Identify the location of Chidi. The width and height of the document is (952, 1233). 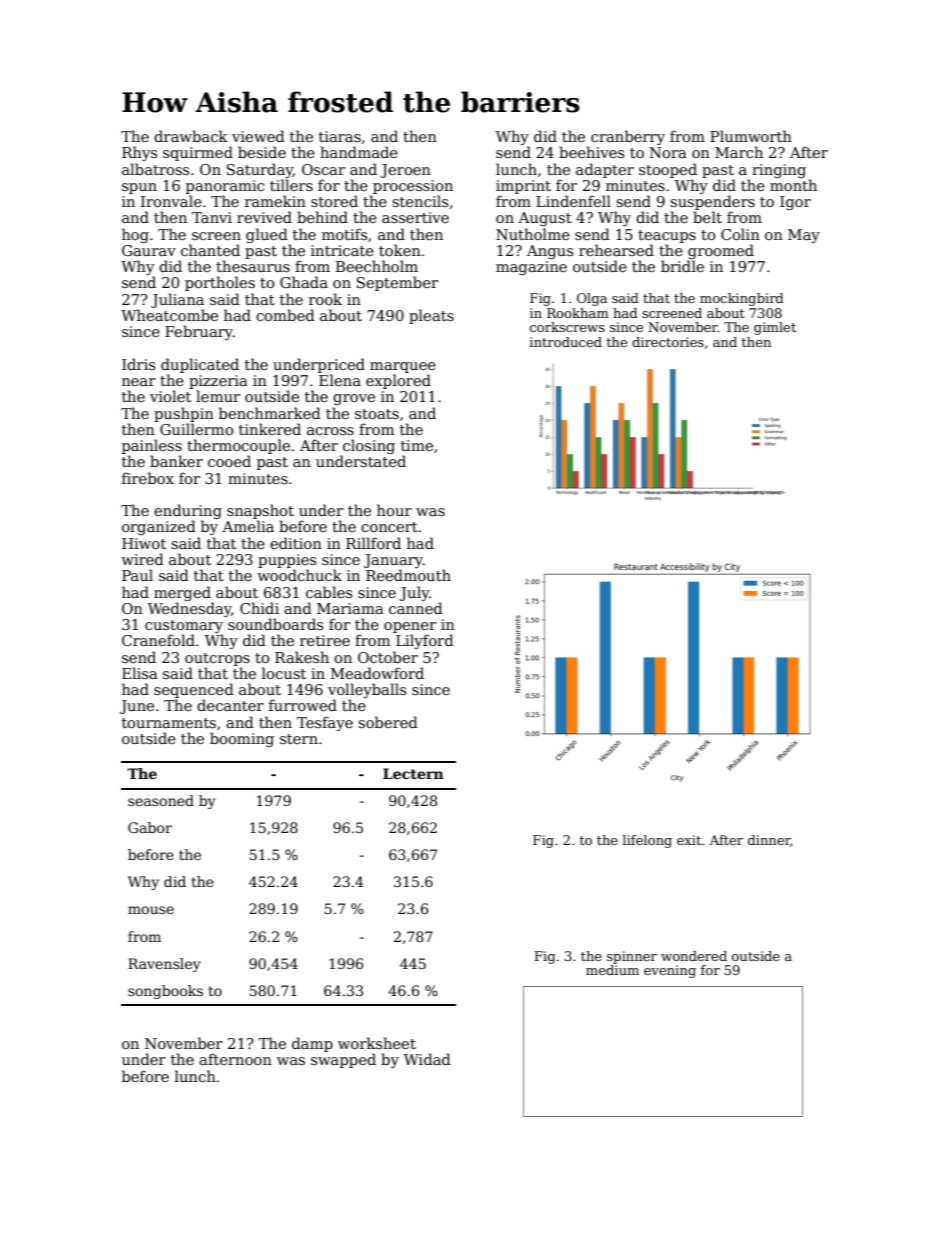
(259, 608).
